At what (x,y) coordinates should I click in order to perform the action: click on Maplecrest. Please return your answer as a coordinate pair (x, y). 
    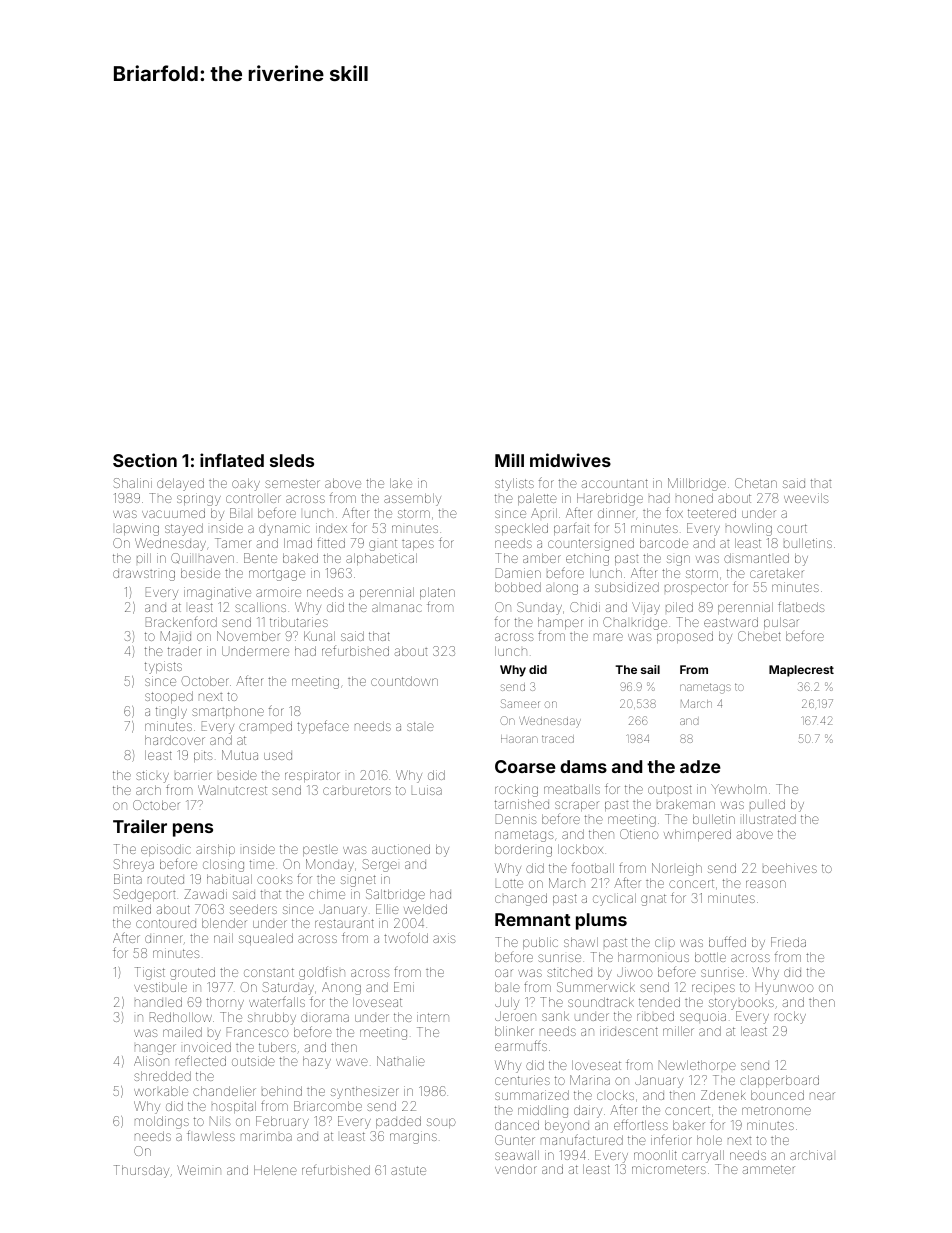
    Looking at the image, I should click on (801, 671).
